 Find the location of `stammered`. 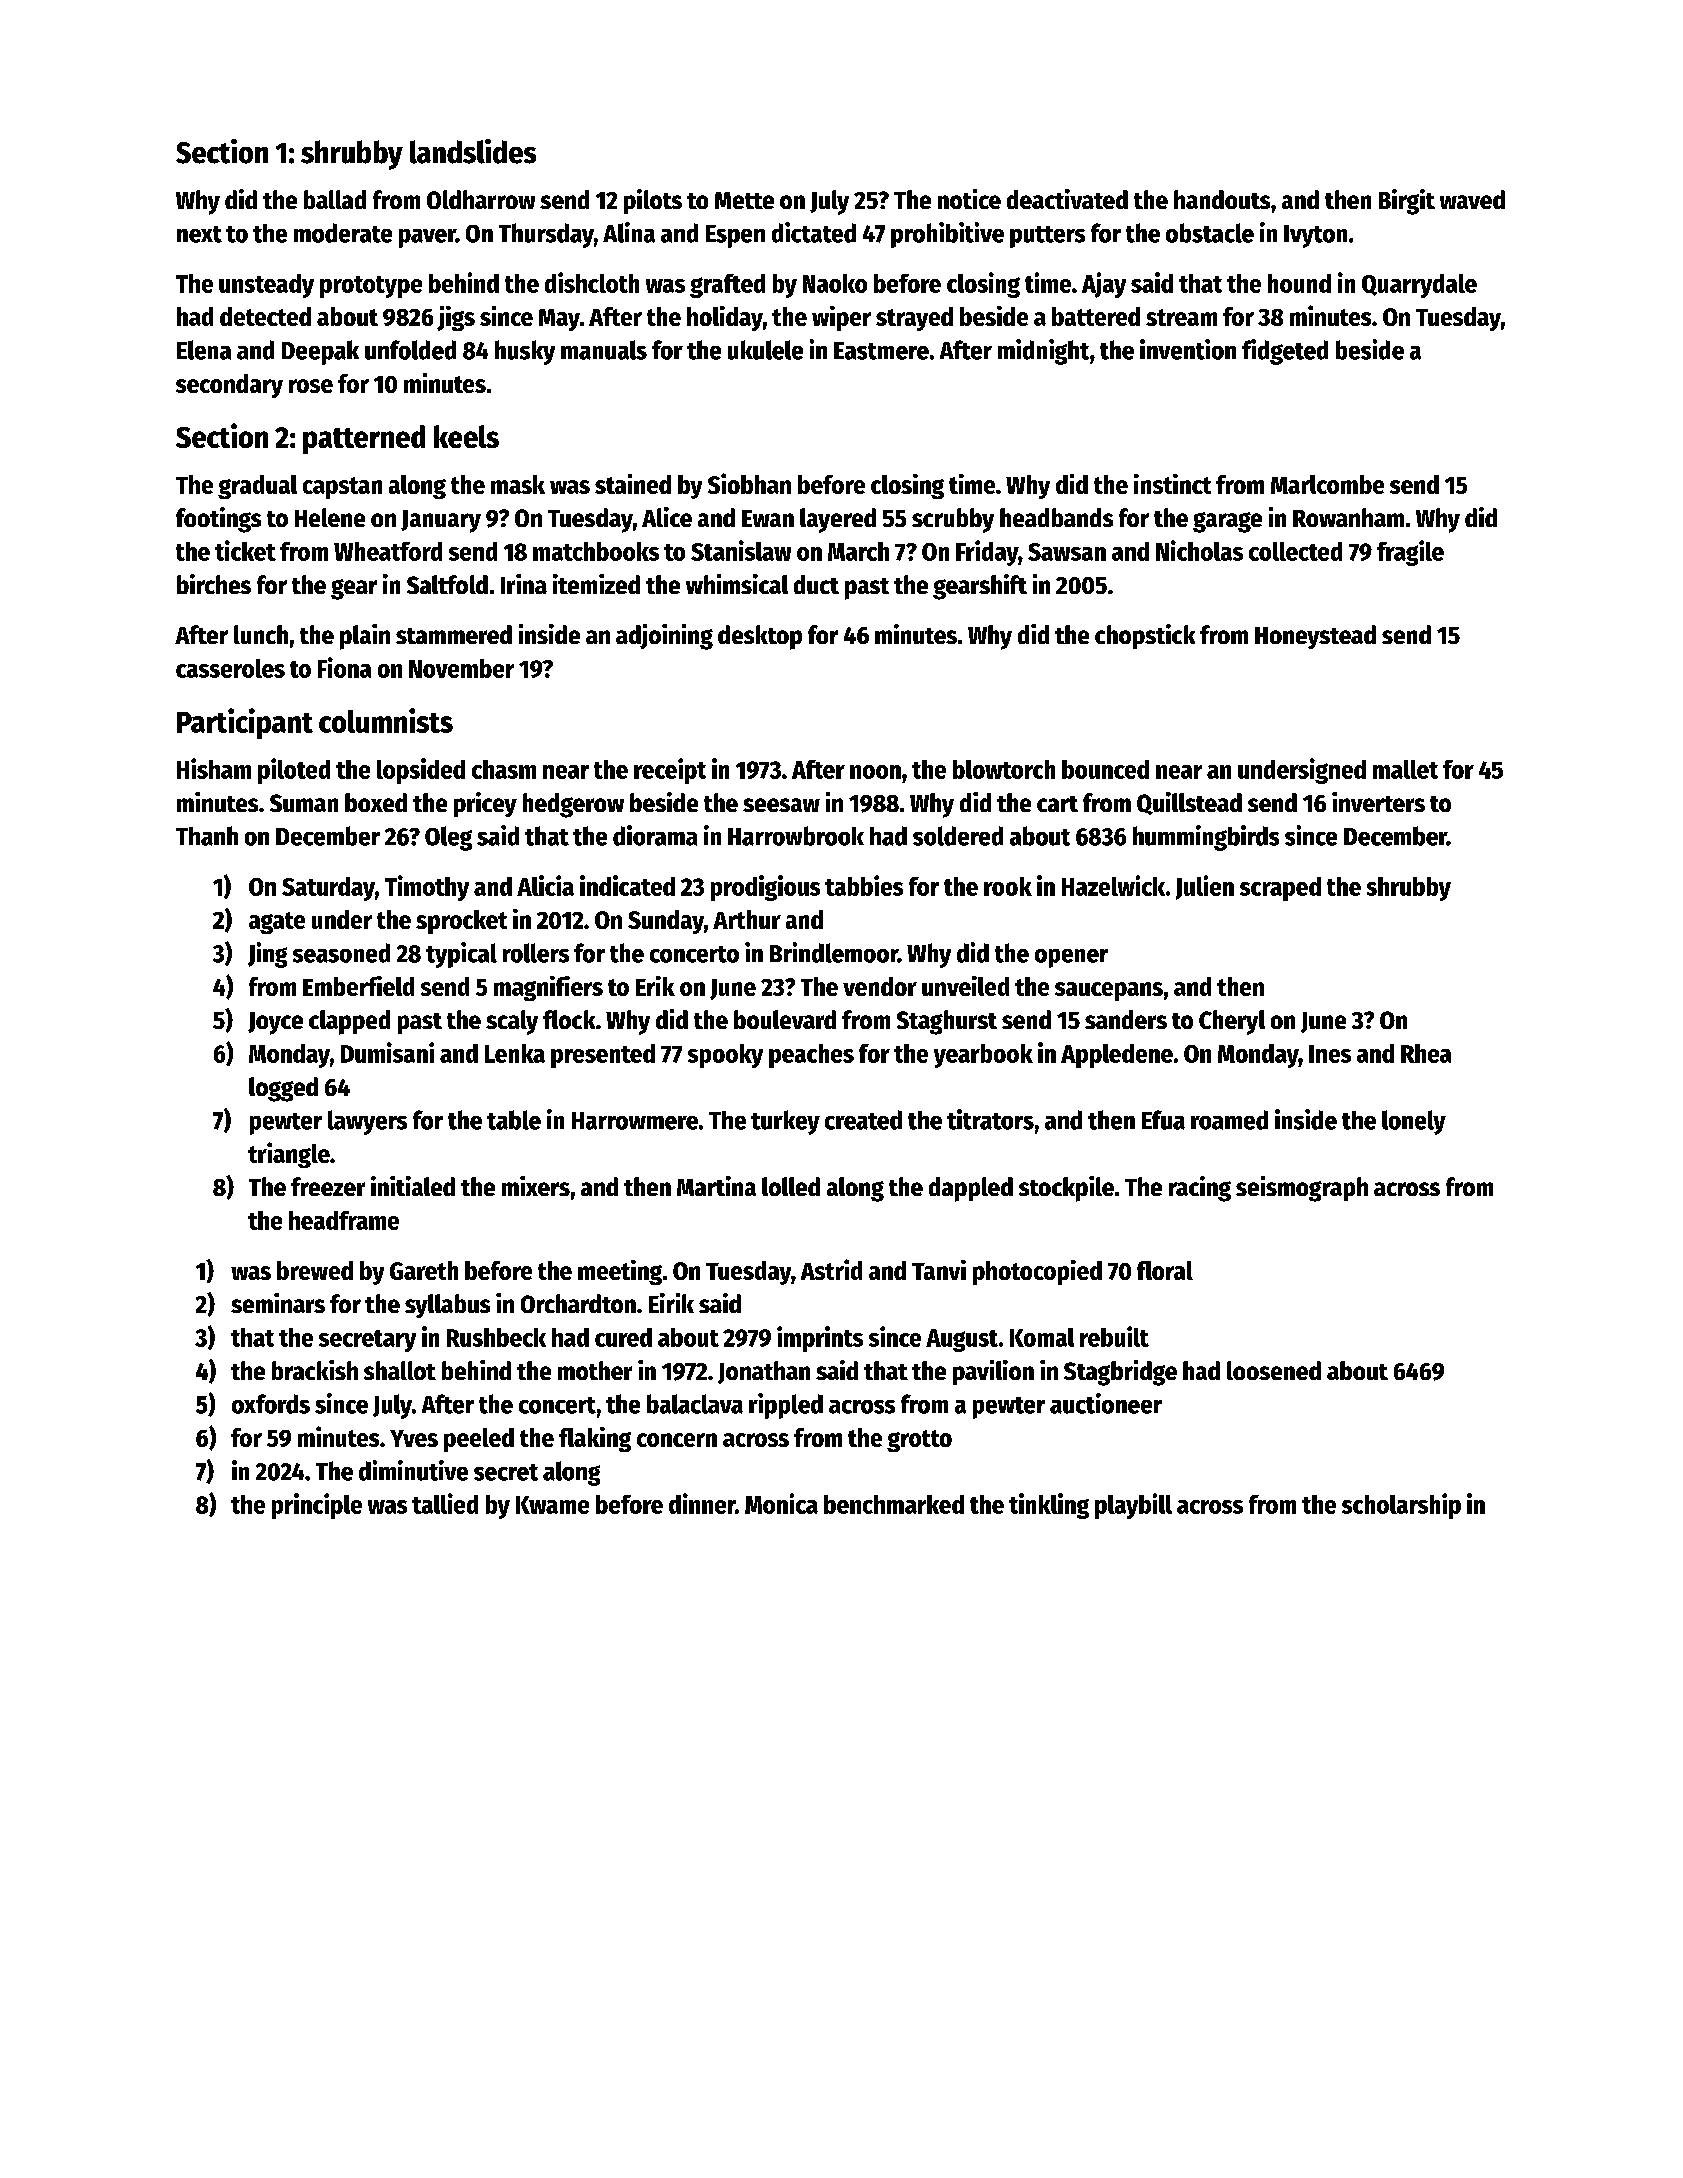

stammered is located at coordinates (454, 634).
